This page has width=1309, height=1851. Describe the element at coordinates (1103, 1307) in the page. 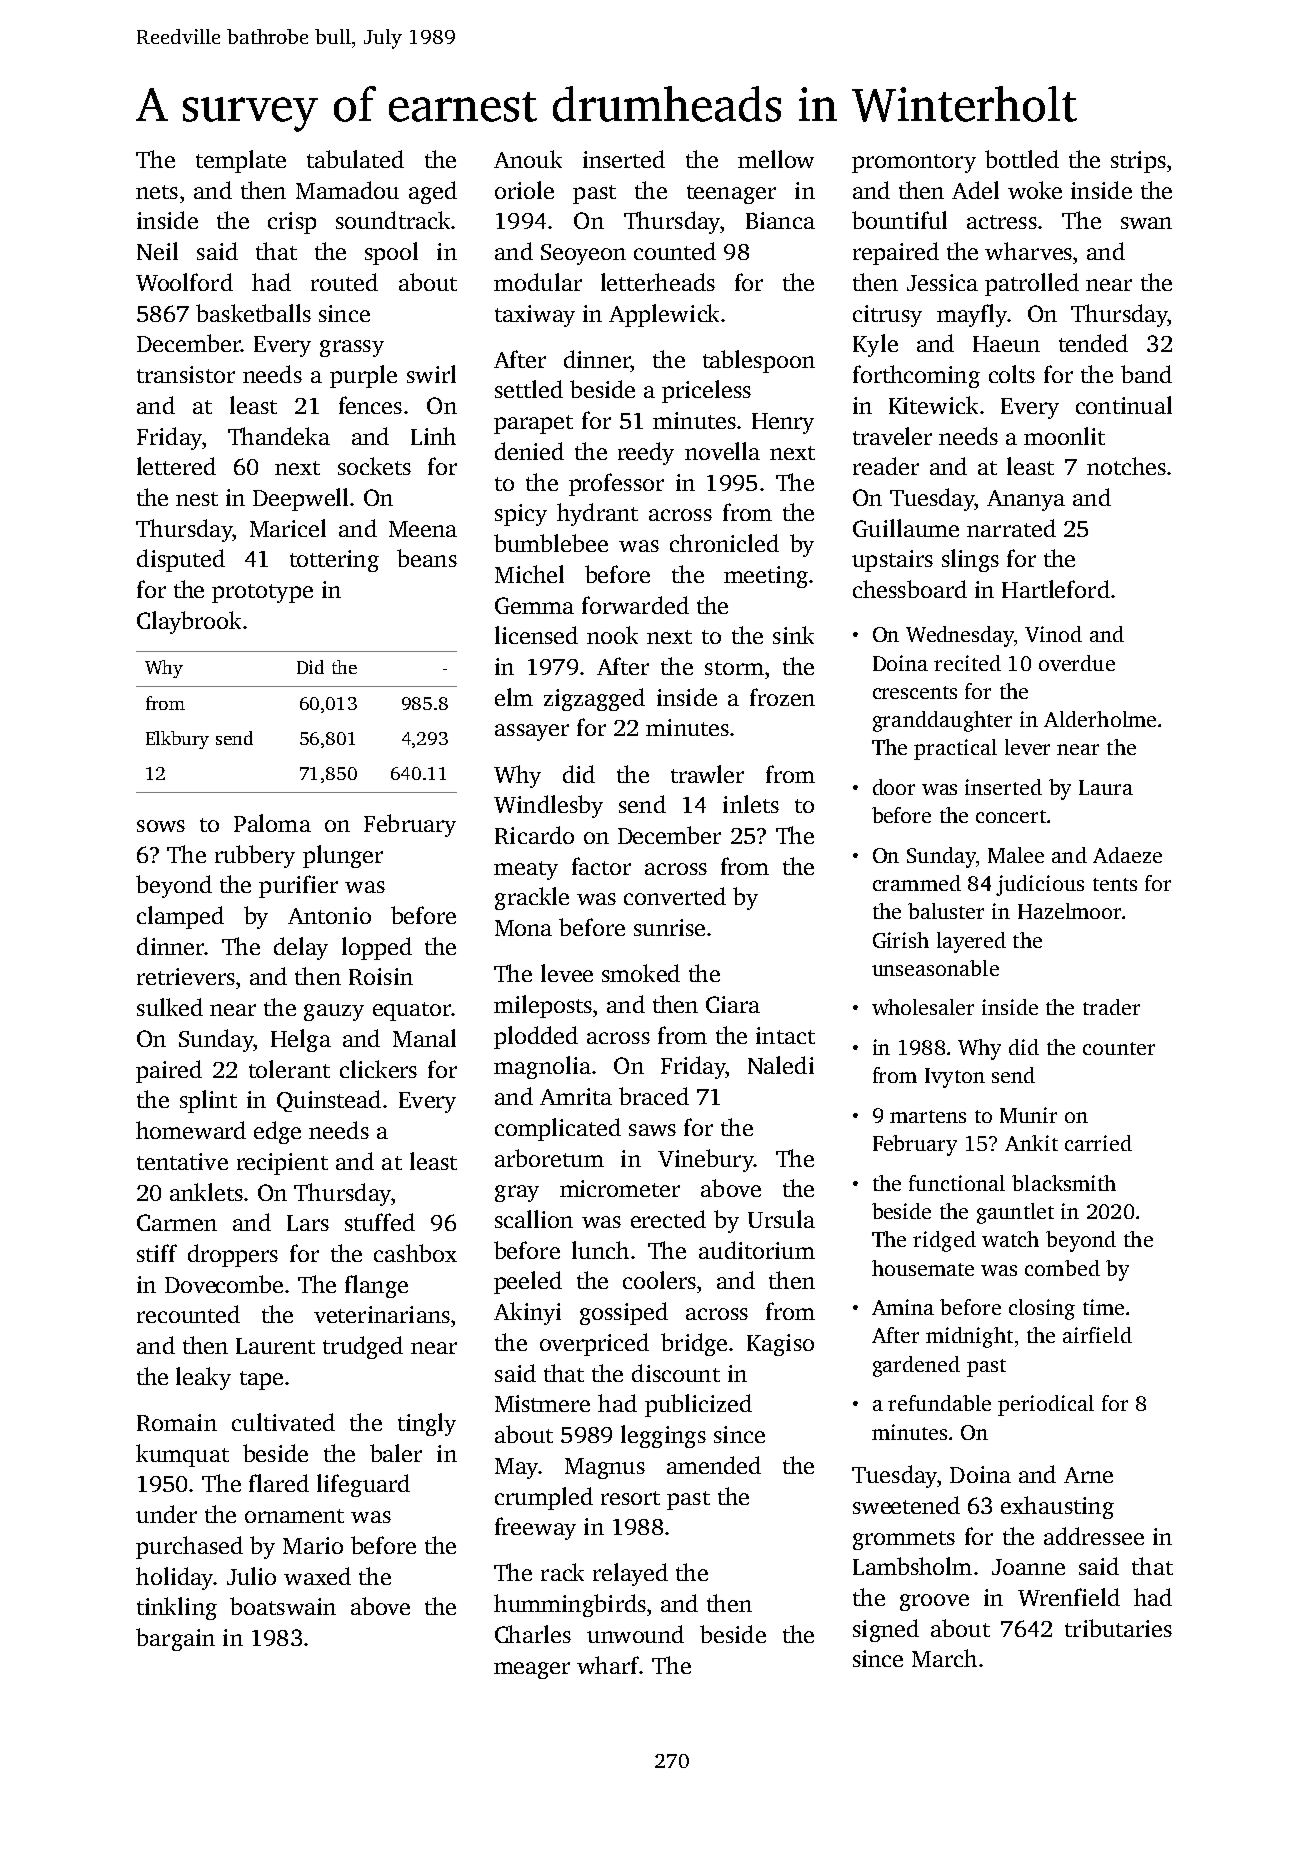

I see `time` at that location.
